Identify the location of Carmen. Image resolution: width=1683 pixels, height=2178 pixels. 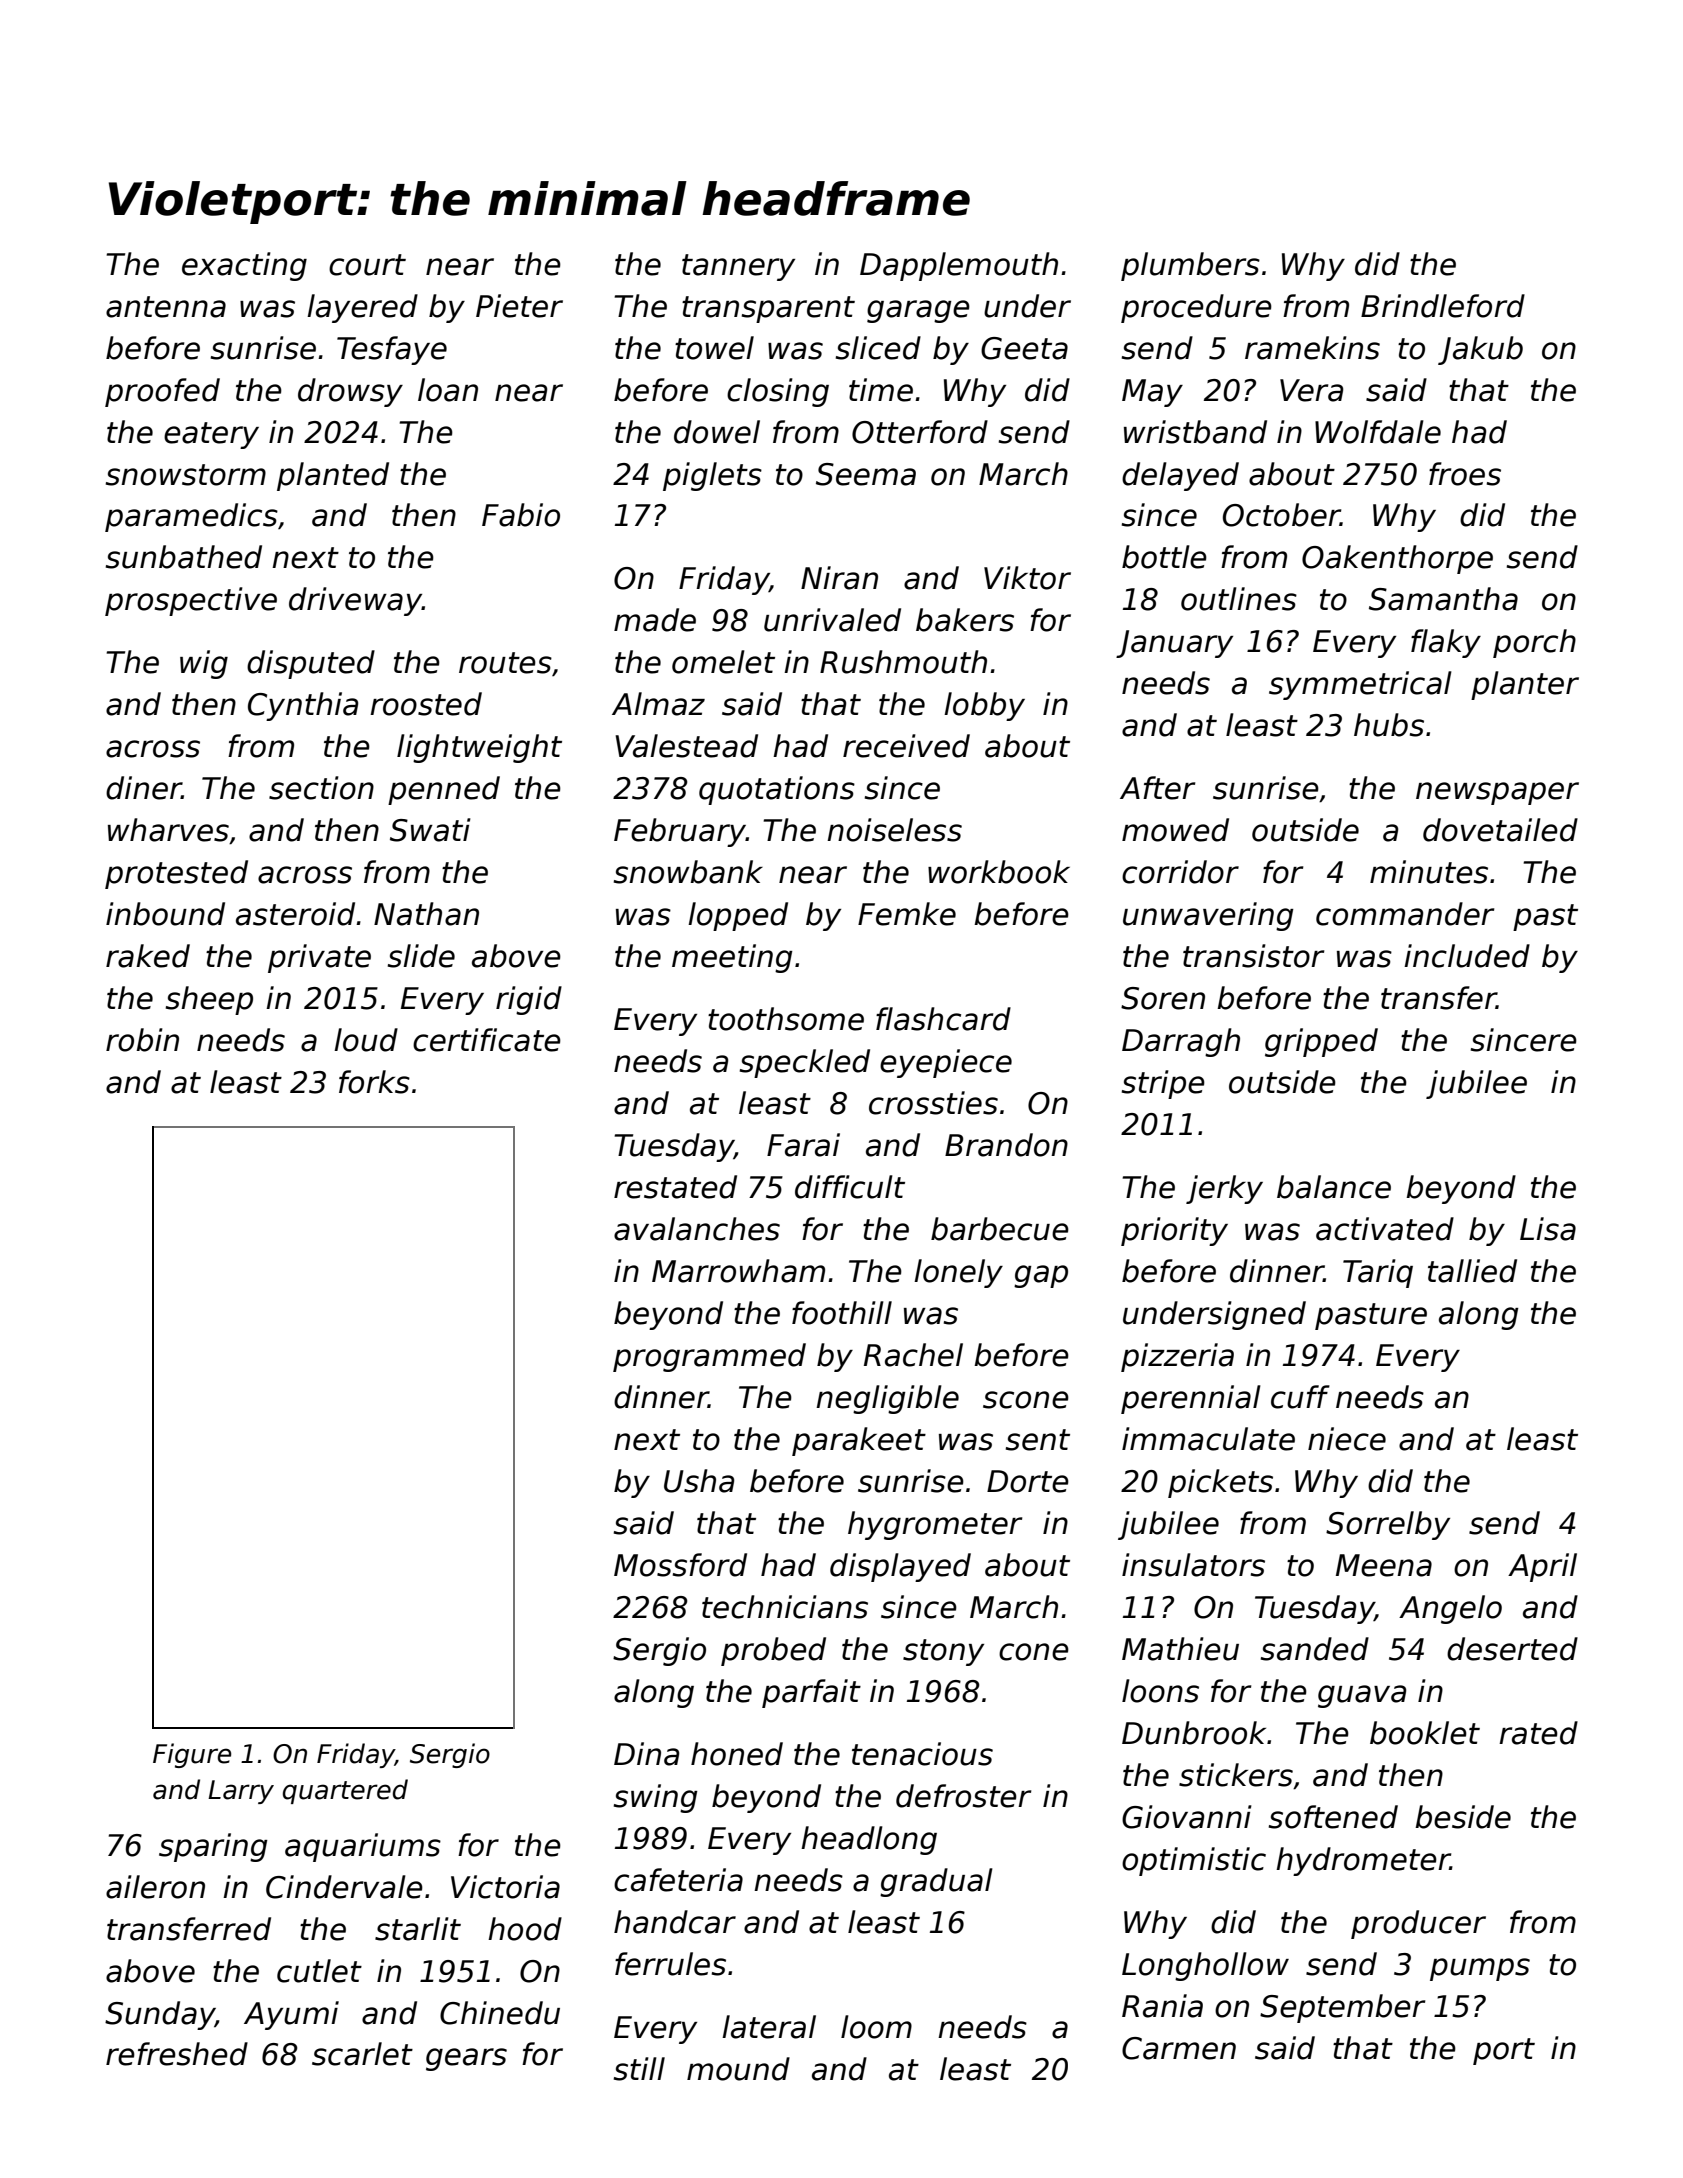
(1179, 2048).
